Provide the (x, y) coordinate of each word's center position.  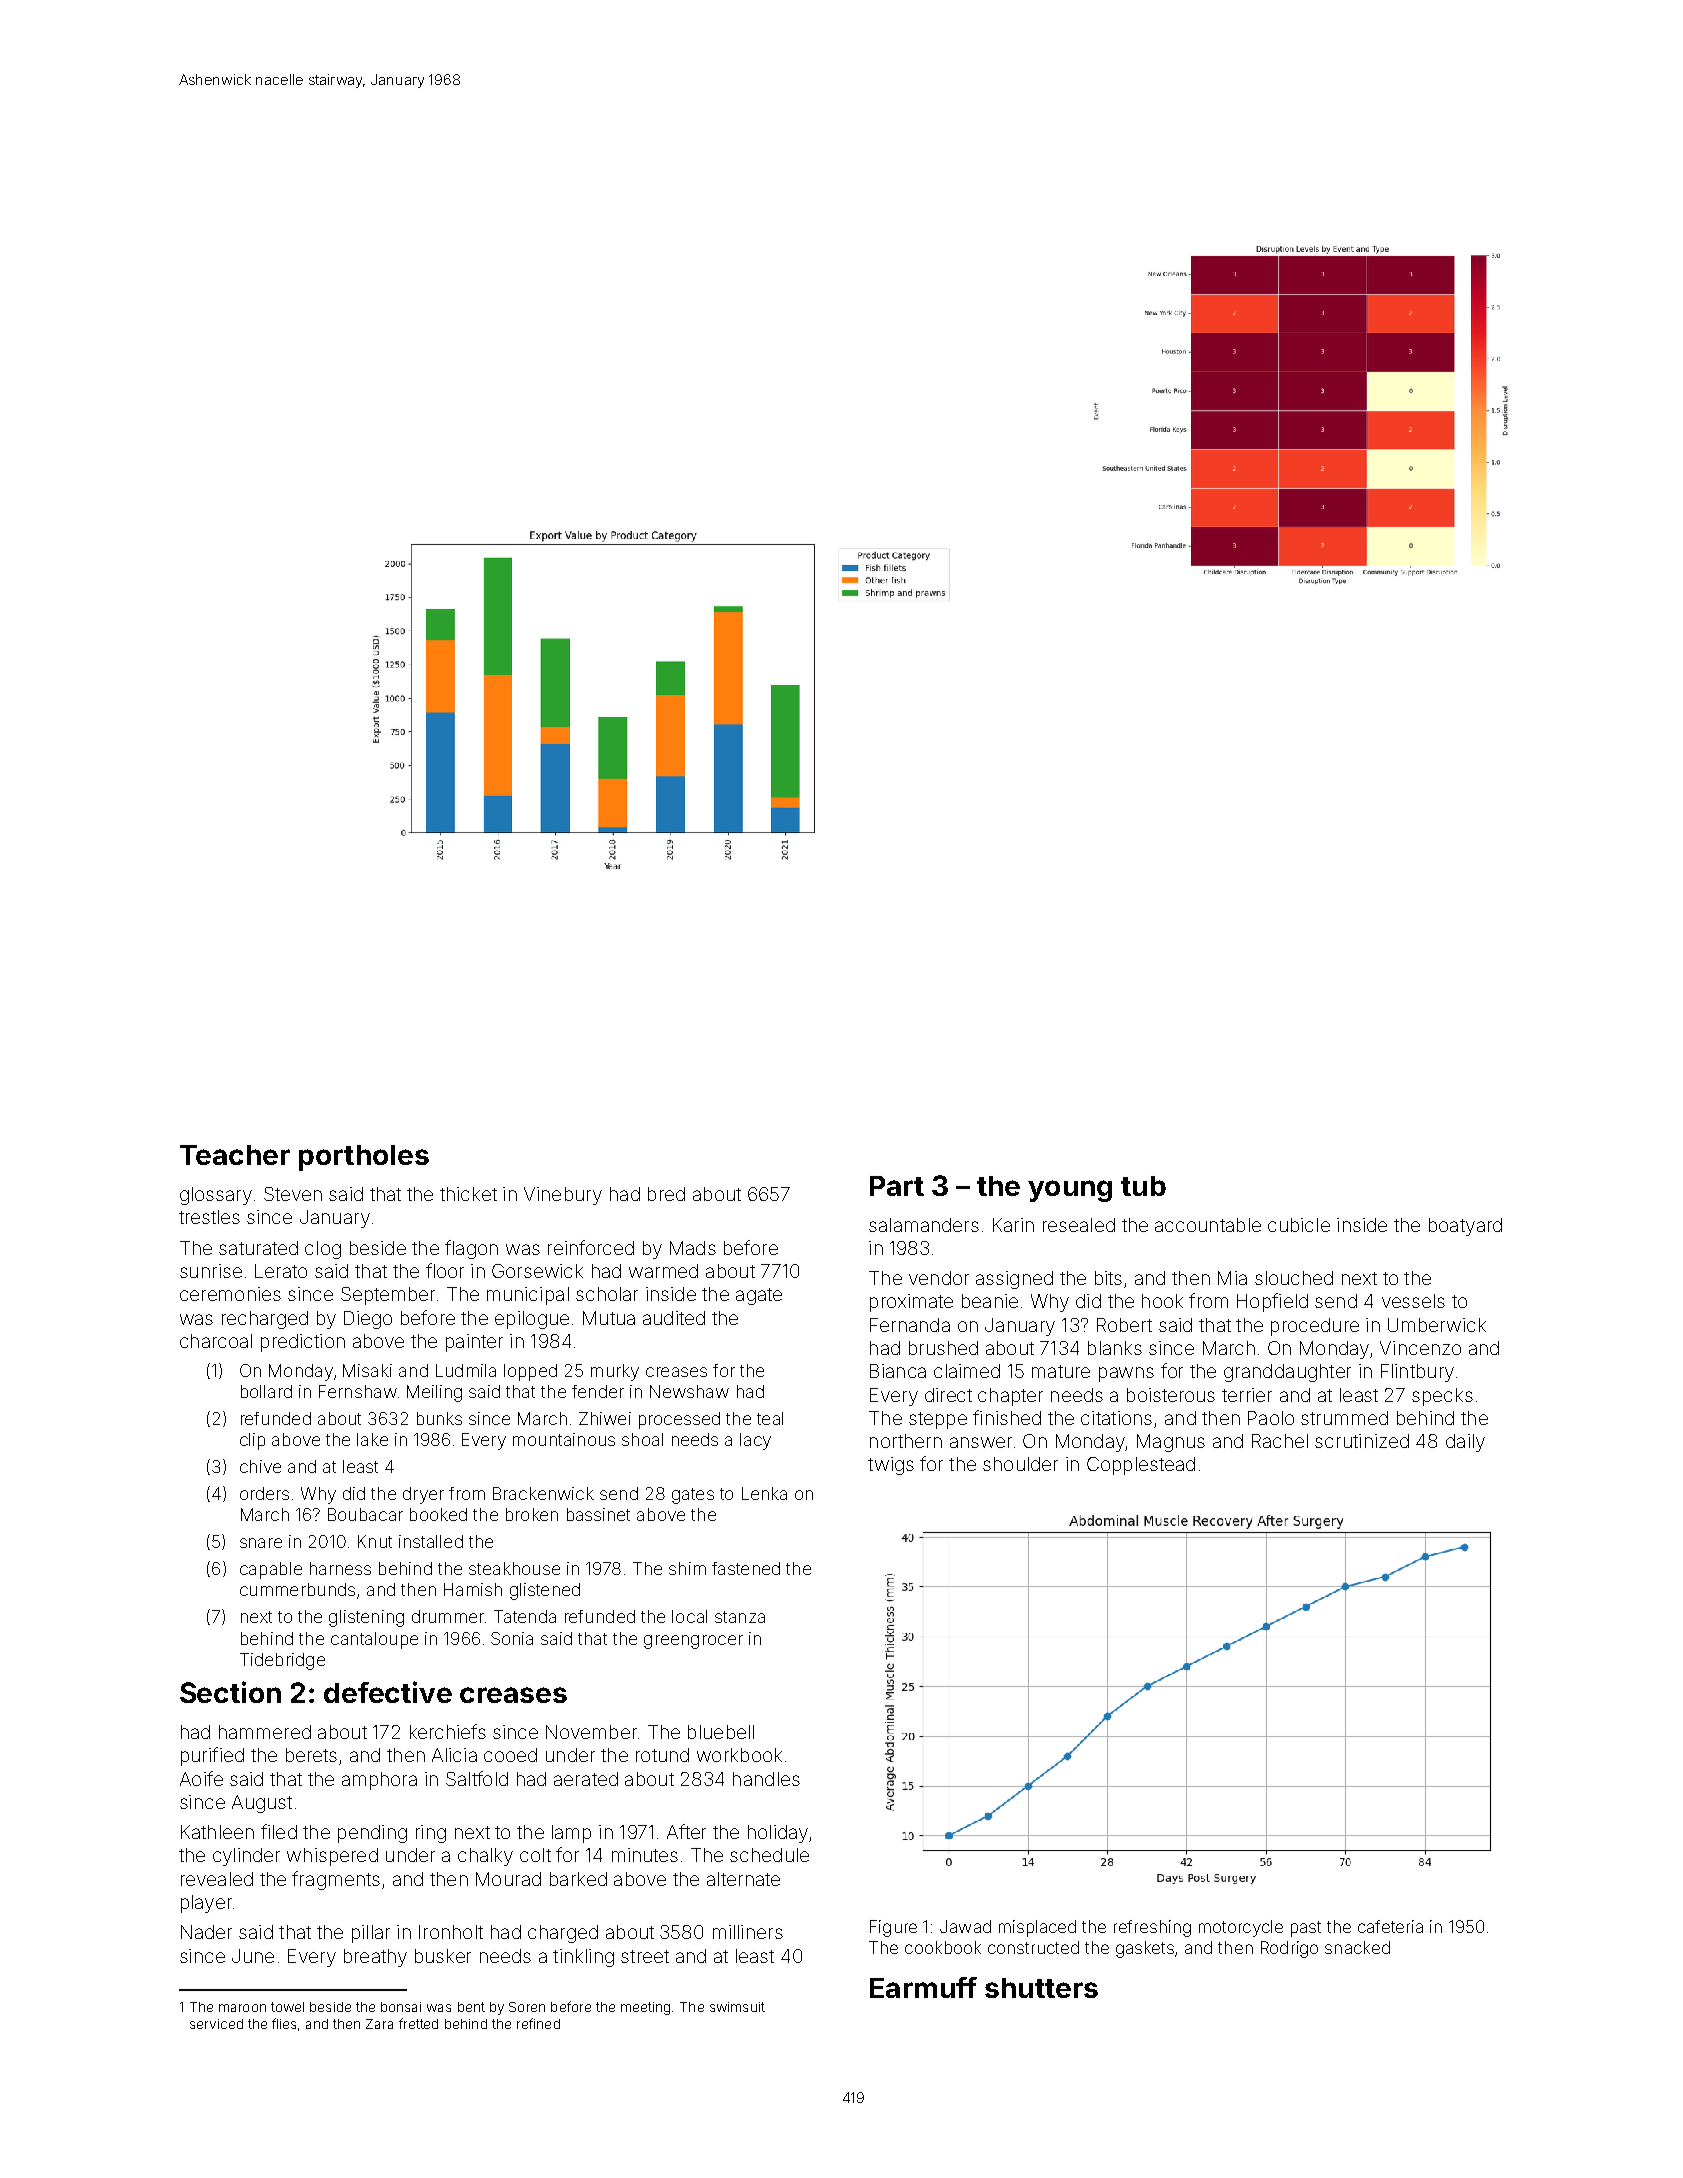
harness (340, 1568)
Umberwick (1437, 1325)
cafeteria (1390, 1926)
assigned (1014, 1280)
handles (766, 1779)
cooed (510, 1755)
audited (674, 1318)
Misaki (367, 1370)
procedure (1315, 1327)
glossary (216, 1196)
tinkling (583, 1958)
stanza (740, 1617)
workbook (739, 1755)
